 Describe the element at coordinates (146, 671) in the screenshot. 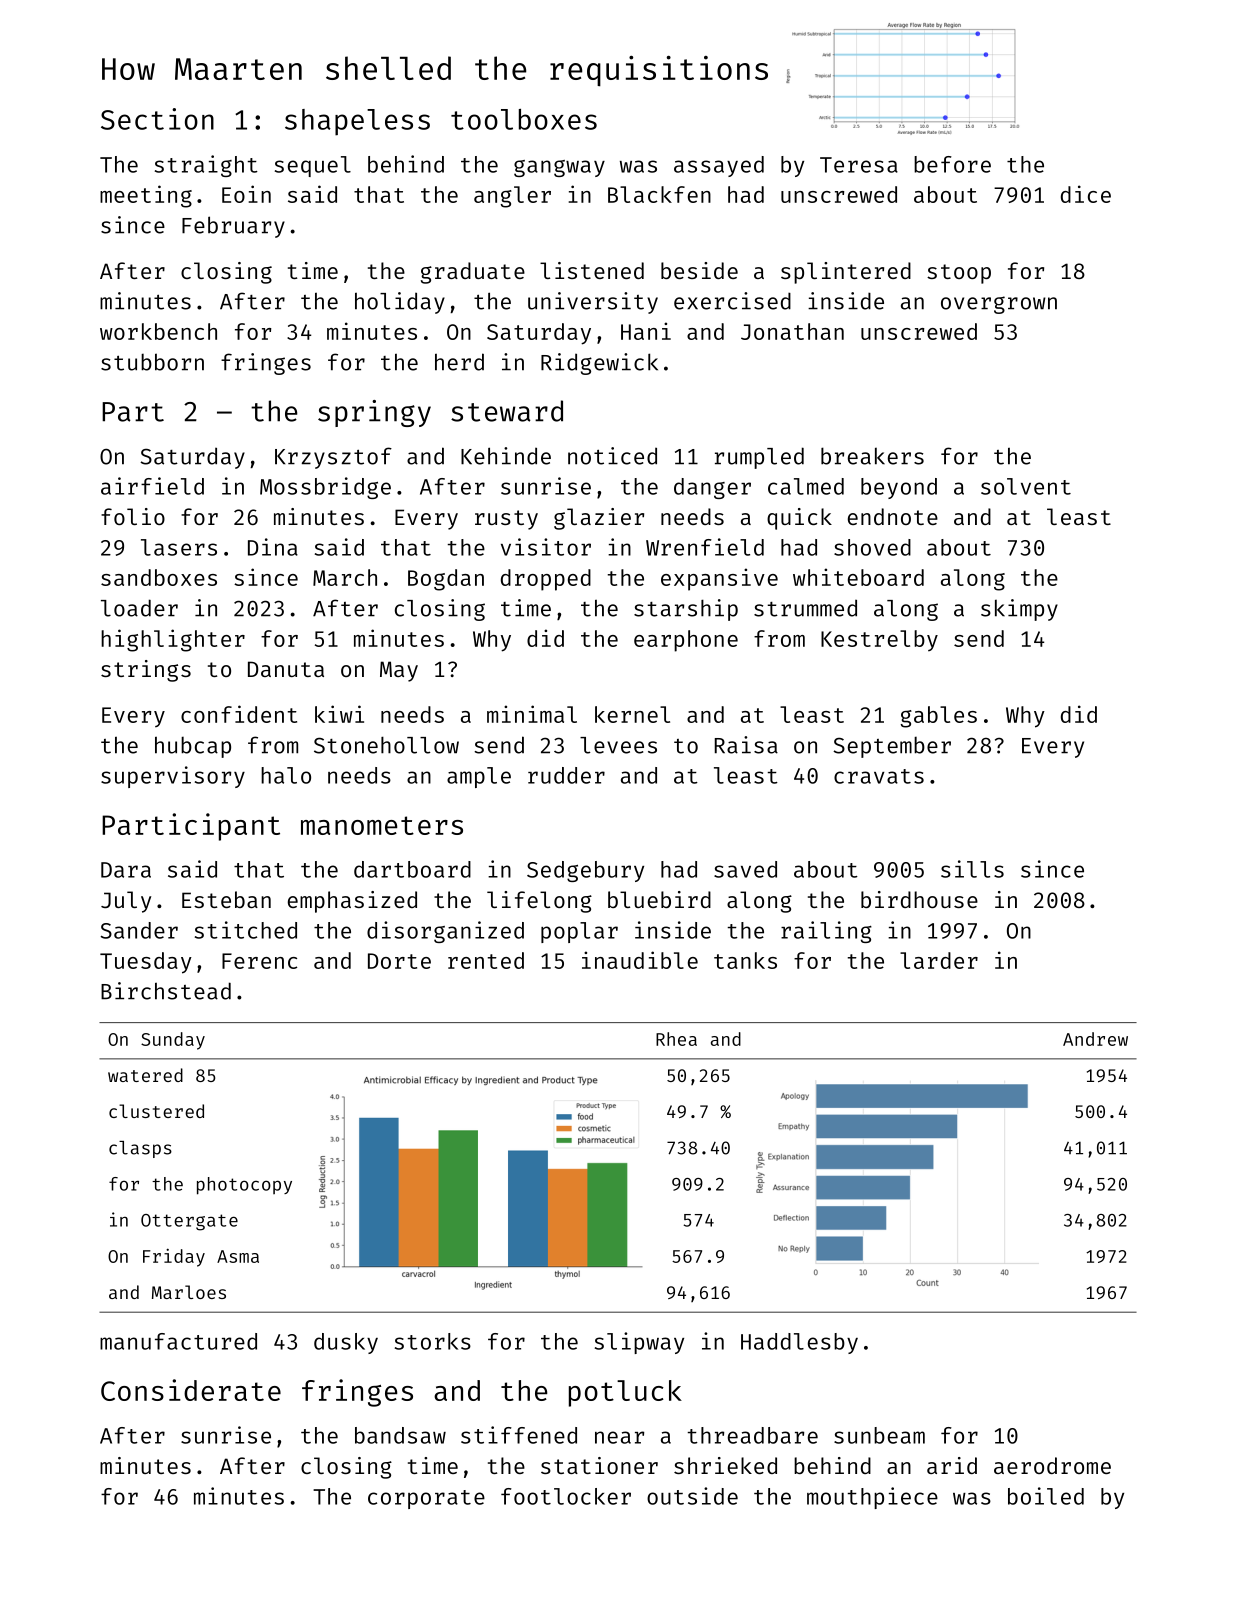

I see `strings` at that location.
